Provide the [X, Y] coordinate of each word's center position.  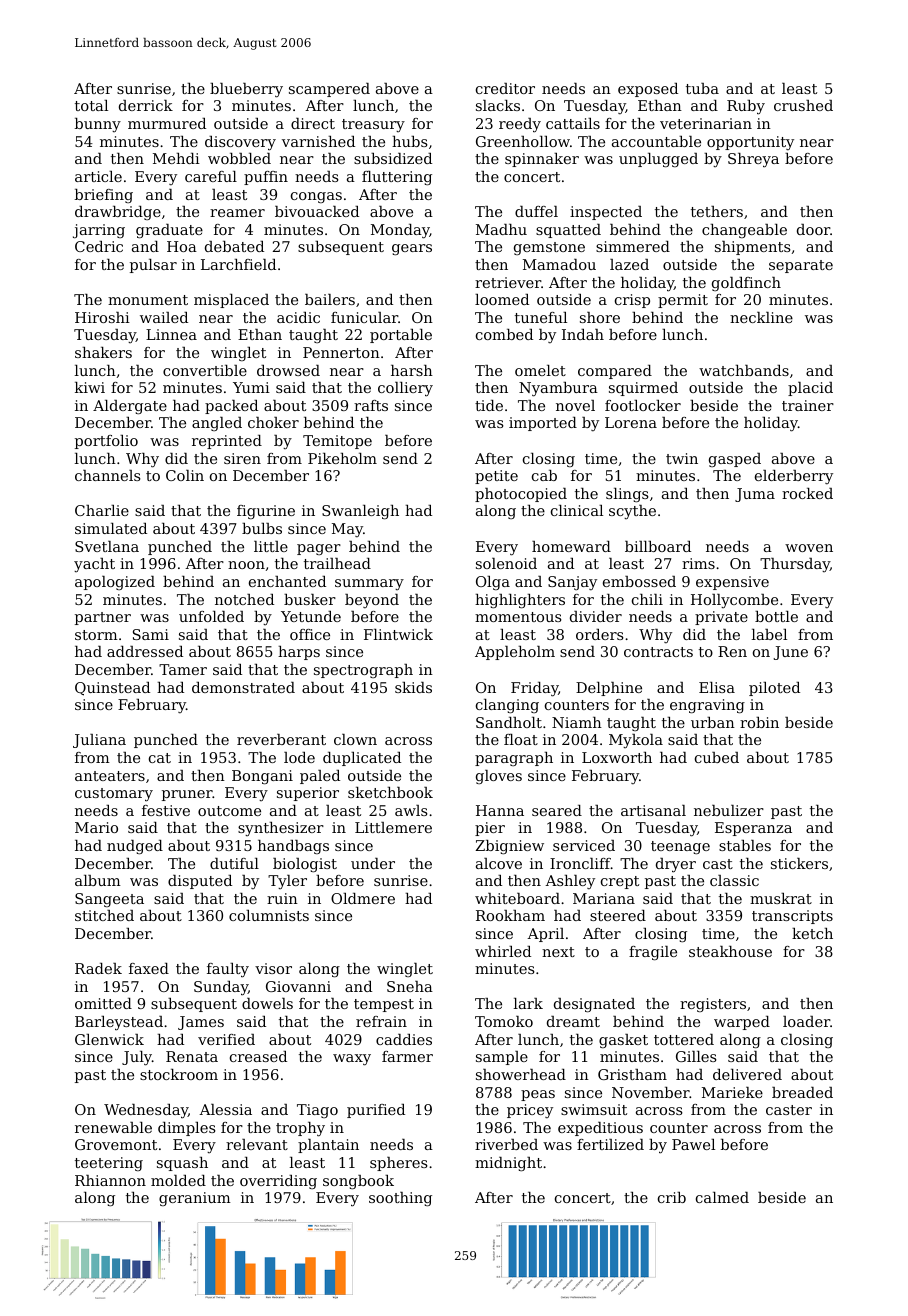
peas [538, 1095]
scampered [329, 90]
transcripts [792, 917]
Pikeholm [342, 458]
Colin [185, 475]
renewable [113, 1127]
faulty [228, 970]
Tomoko [504, 1021]
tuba [702, 88]
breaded [802, 1092]
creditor [505, 88]
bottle [776, 616]
